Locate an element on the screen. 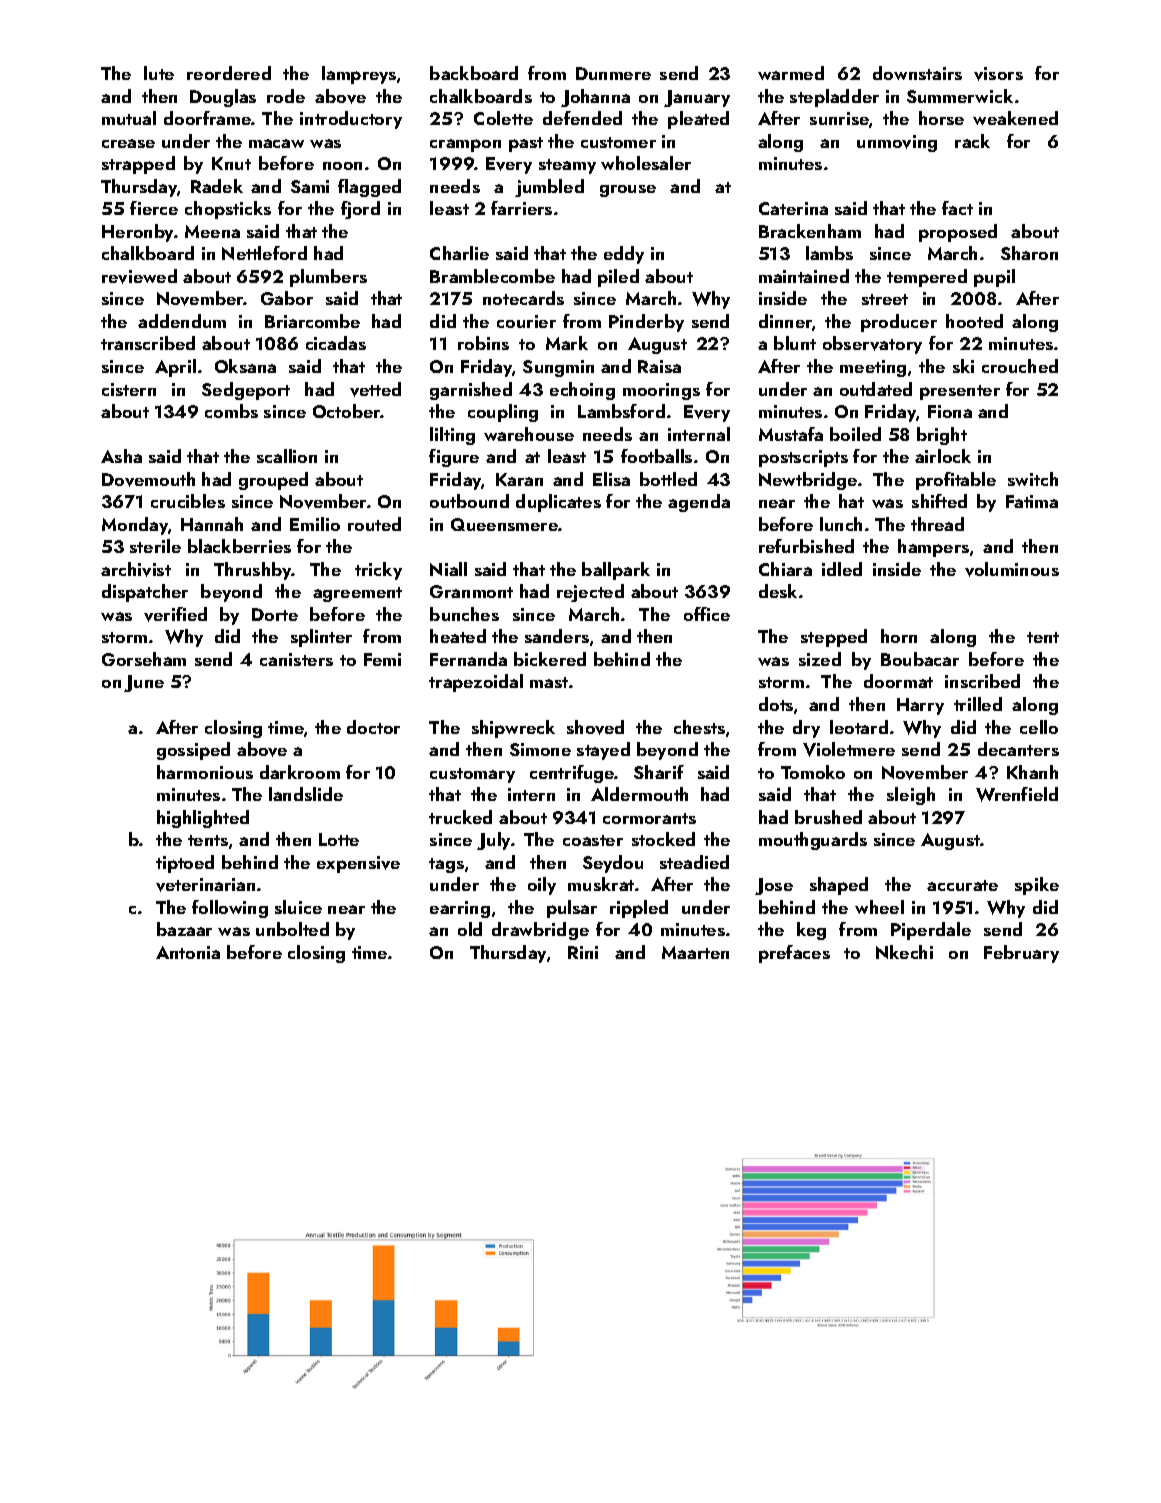  unbolted is located at coordinates (292, 929).
